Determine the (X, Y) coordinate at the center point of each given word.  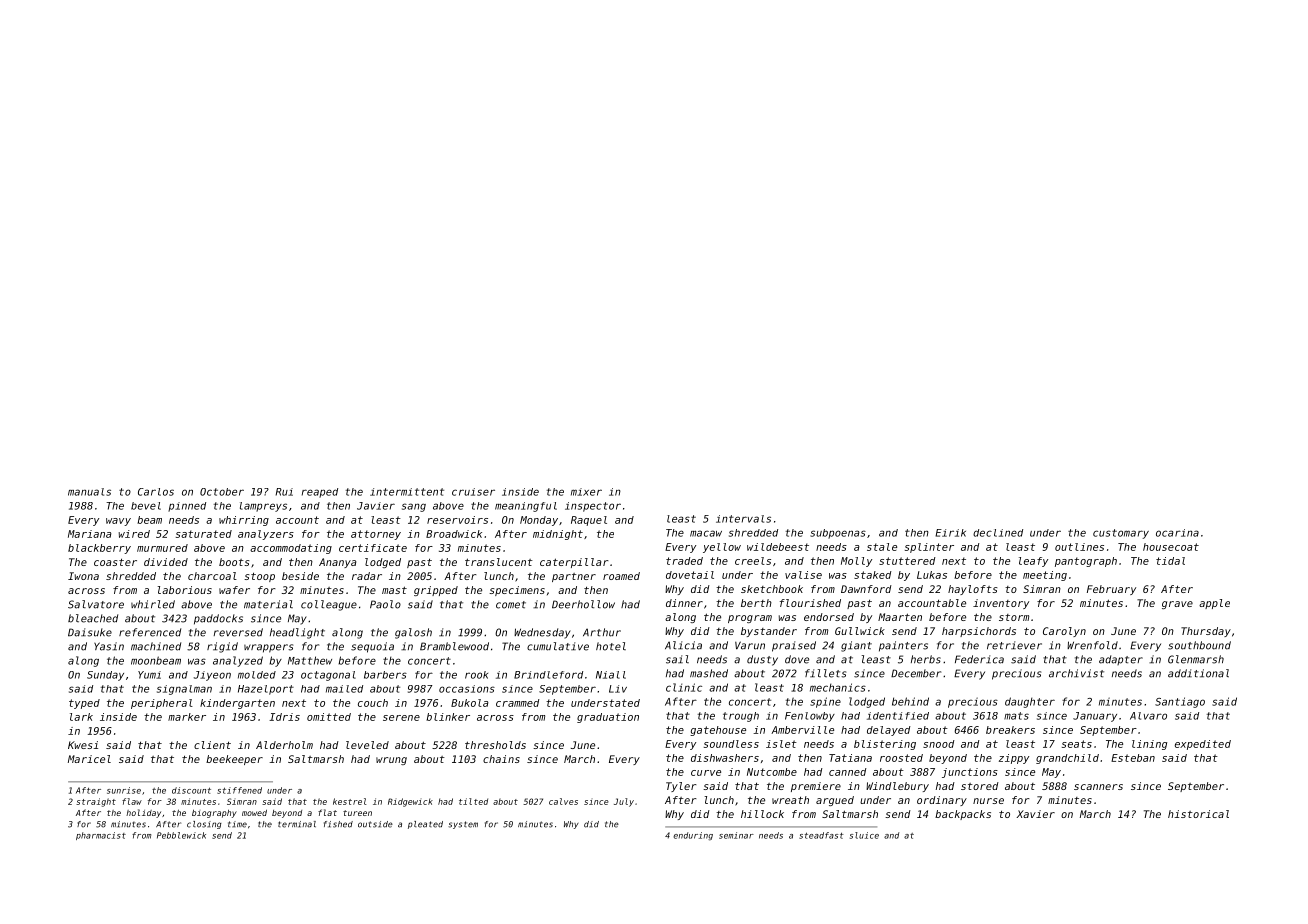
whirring (244, 521)
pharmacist (101, 836)
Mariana (90, 534)
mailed (344, 689)
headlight (297, 633)
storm (1014, 617)
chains (501, 759)
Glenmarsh (1196, 659)
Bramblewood (454, 646)
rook (476, 675)
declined (998, 533)
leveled (367, 745)
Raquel (589, 521)
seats (1077, 744)
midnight (558, 535)
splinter (929, 548)
